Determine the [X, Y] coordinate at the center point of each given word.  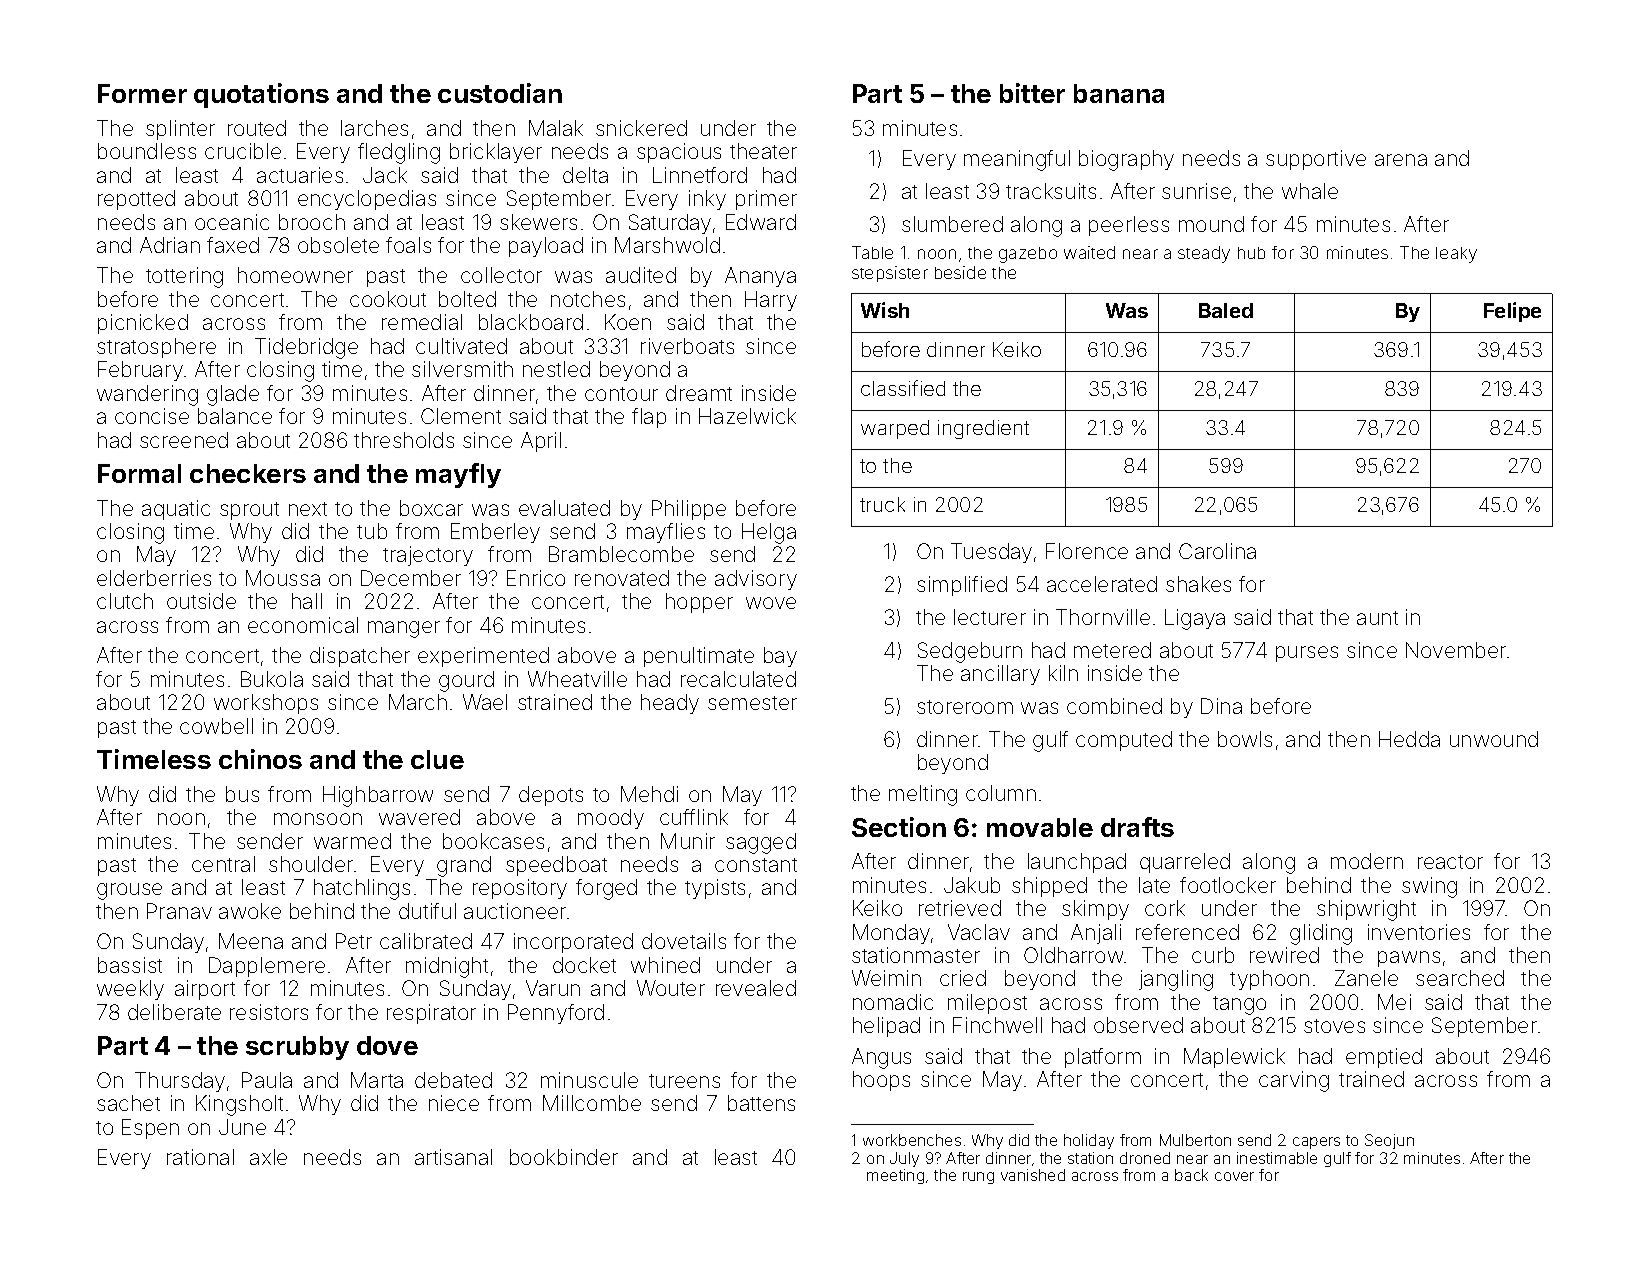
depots [551, 796]
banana [1119, 93]
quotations [261, 95]
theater [763, 151]
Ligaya [1195, 619]
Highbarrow [378, 796]
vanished [1033, 1175]
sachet [128, 1103]
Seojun [1389, 1141]
